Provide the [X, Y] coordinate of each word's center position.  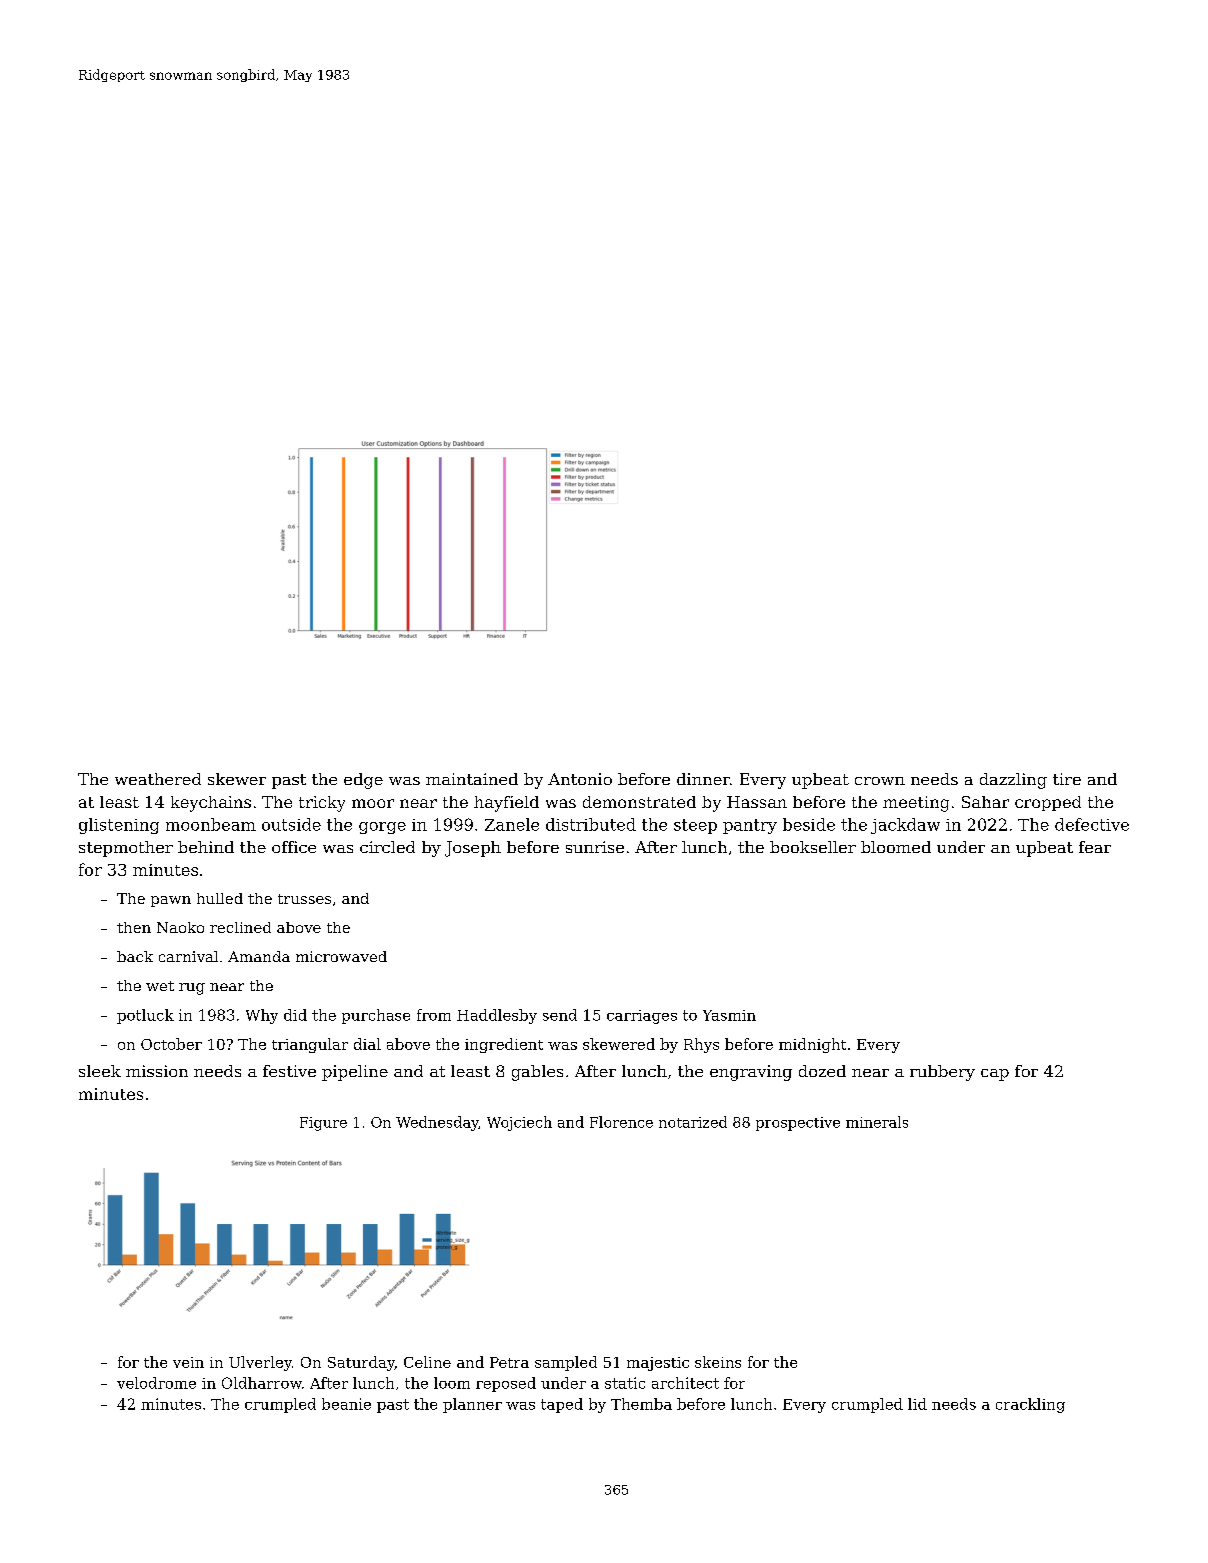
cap [995, 1075]
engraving [751, 1073]
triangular [310, 1045]
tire [1067, 779]
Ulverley [260, 1363]
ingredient [504, 1045]
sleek [100, 1071]
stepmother [126, 849]
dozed [822, 1071]
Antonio [580, 779]
